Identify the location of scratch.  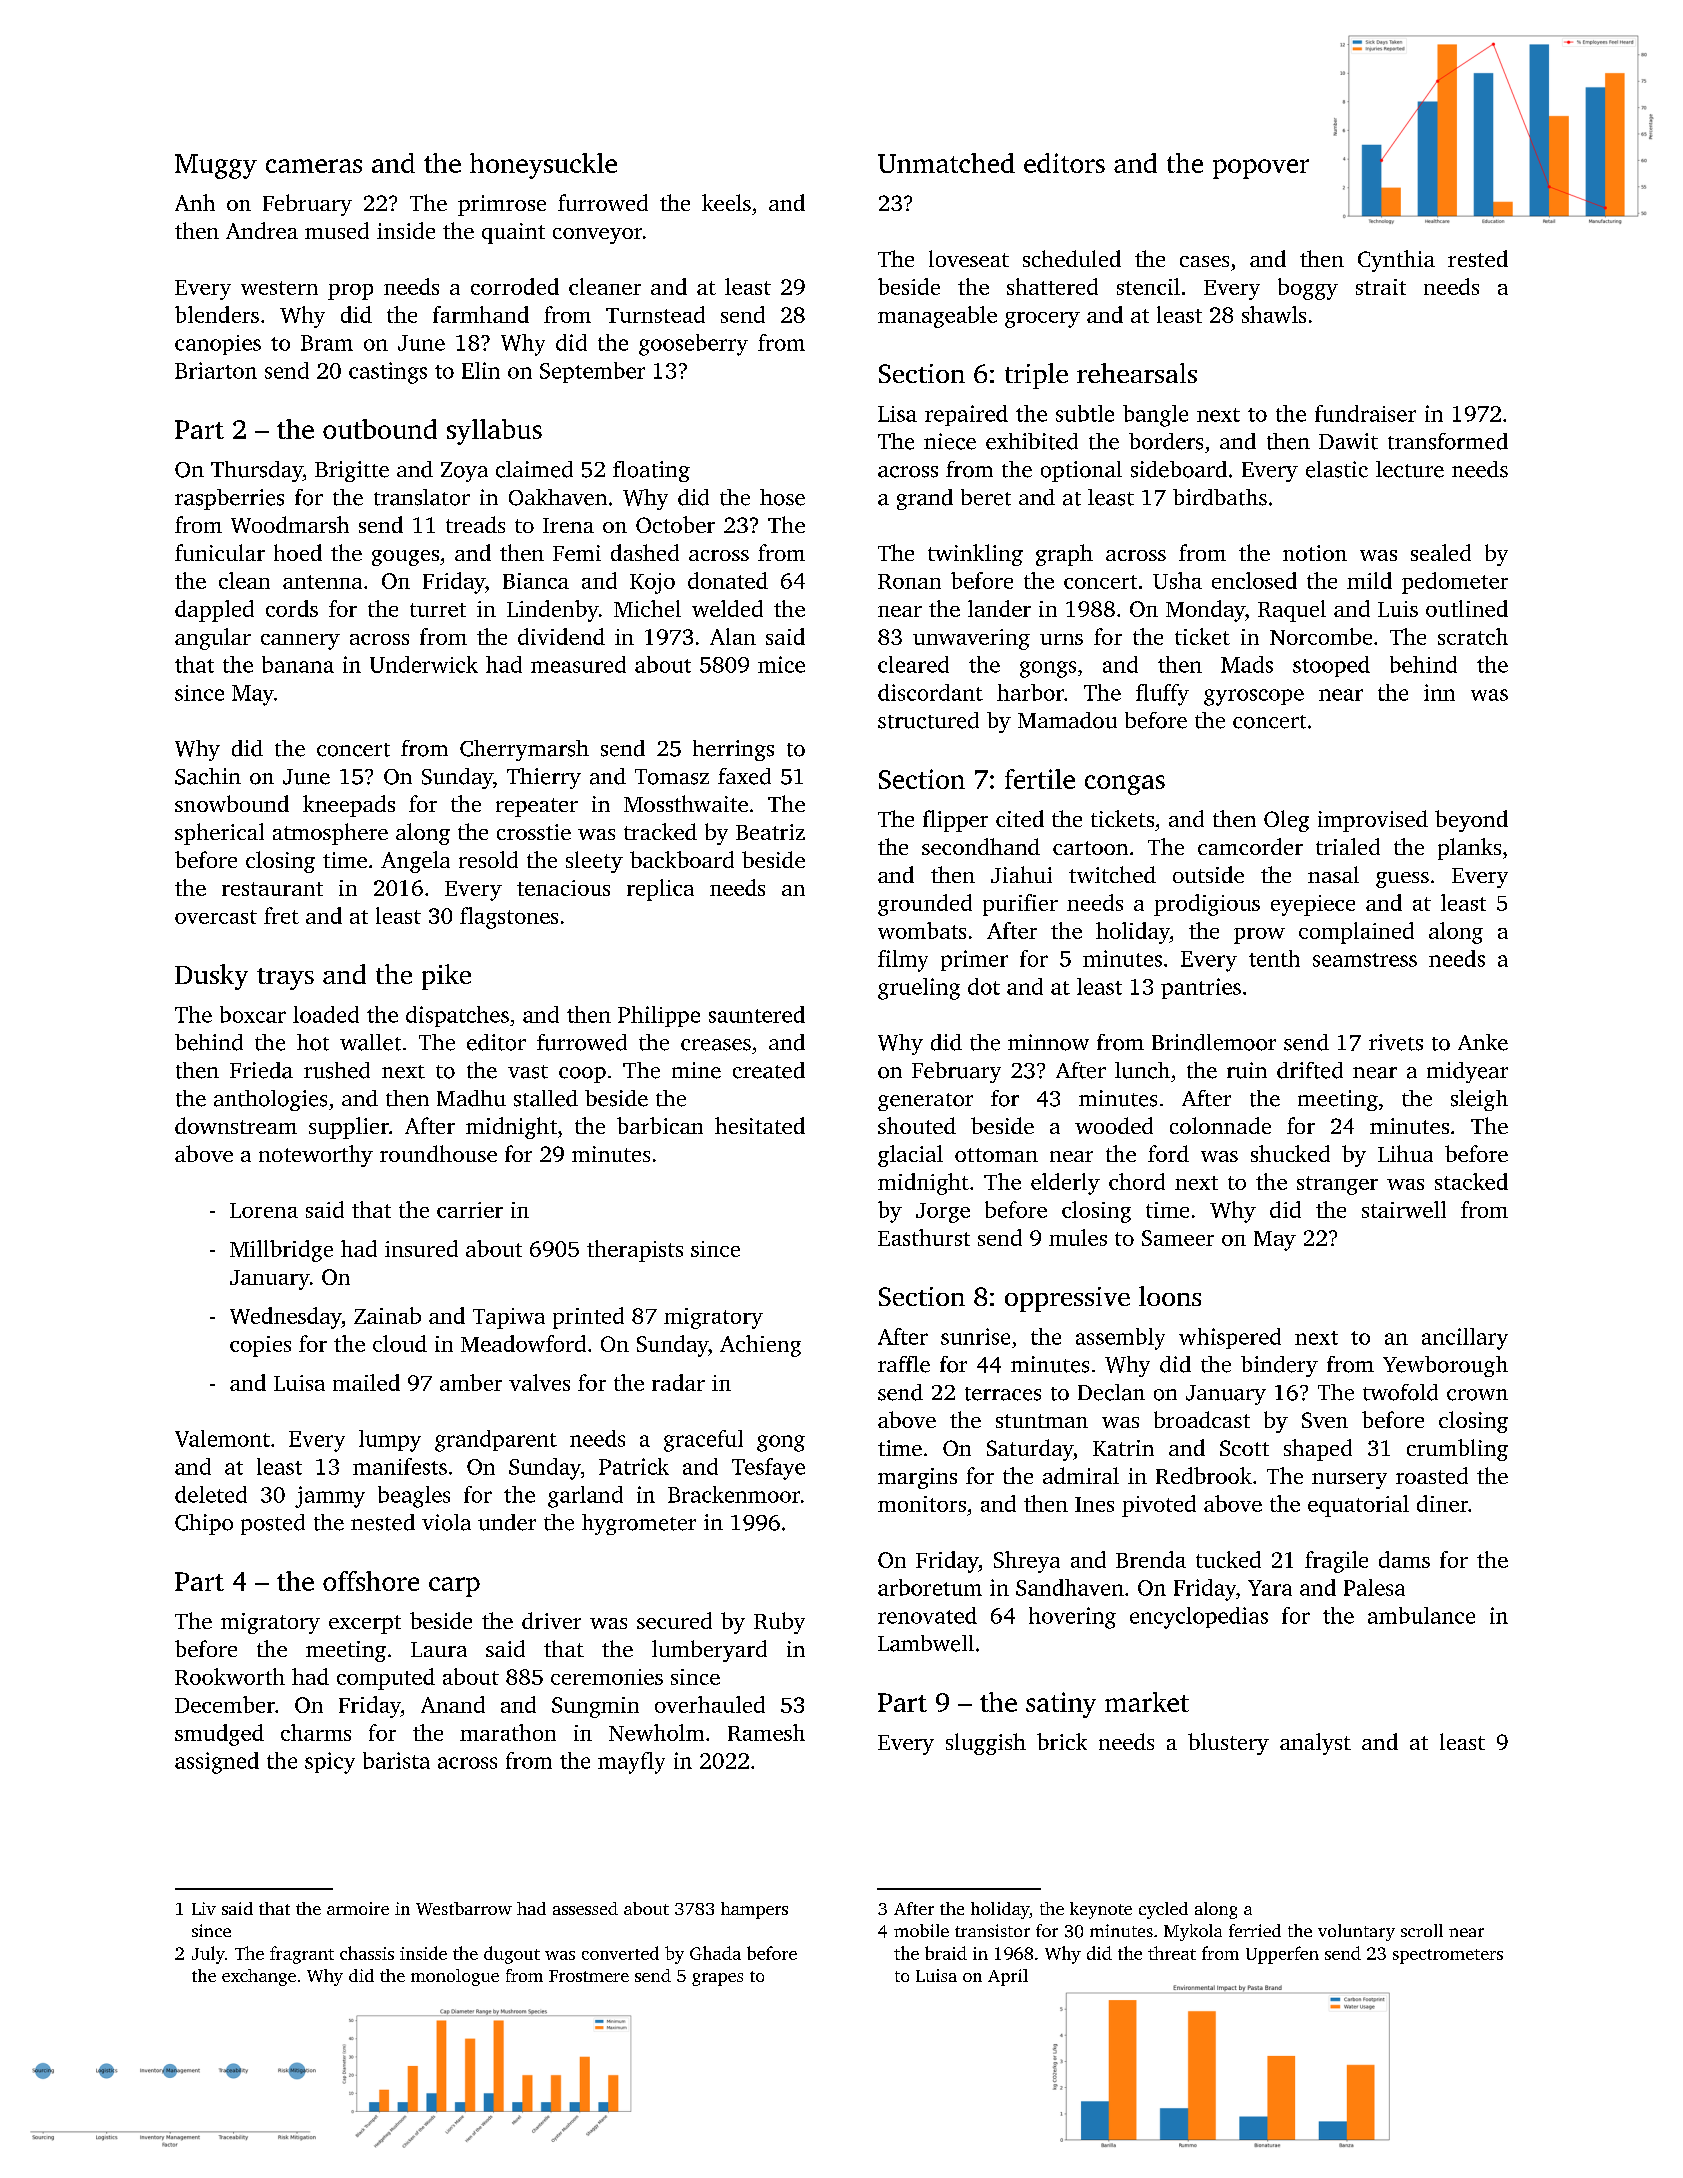
(1473, 636).
